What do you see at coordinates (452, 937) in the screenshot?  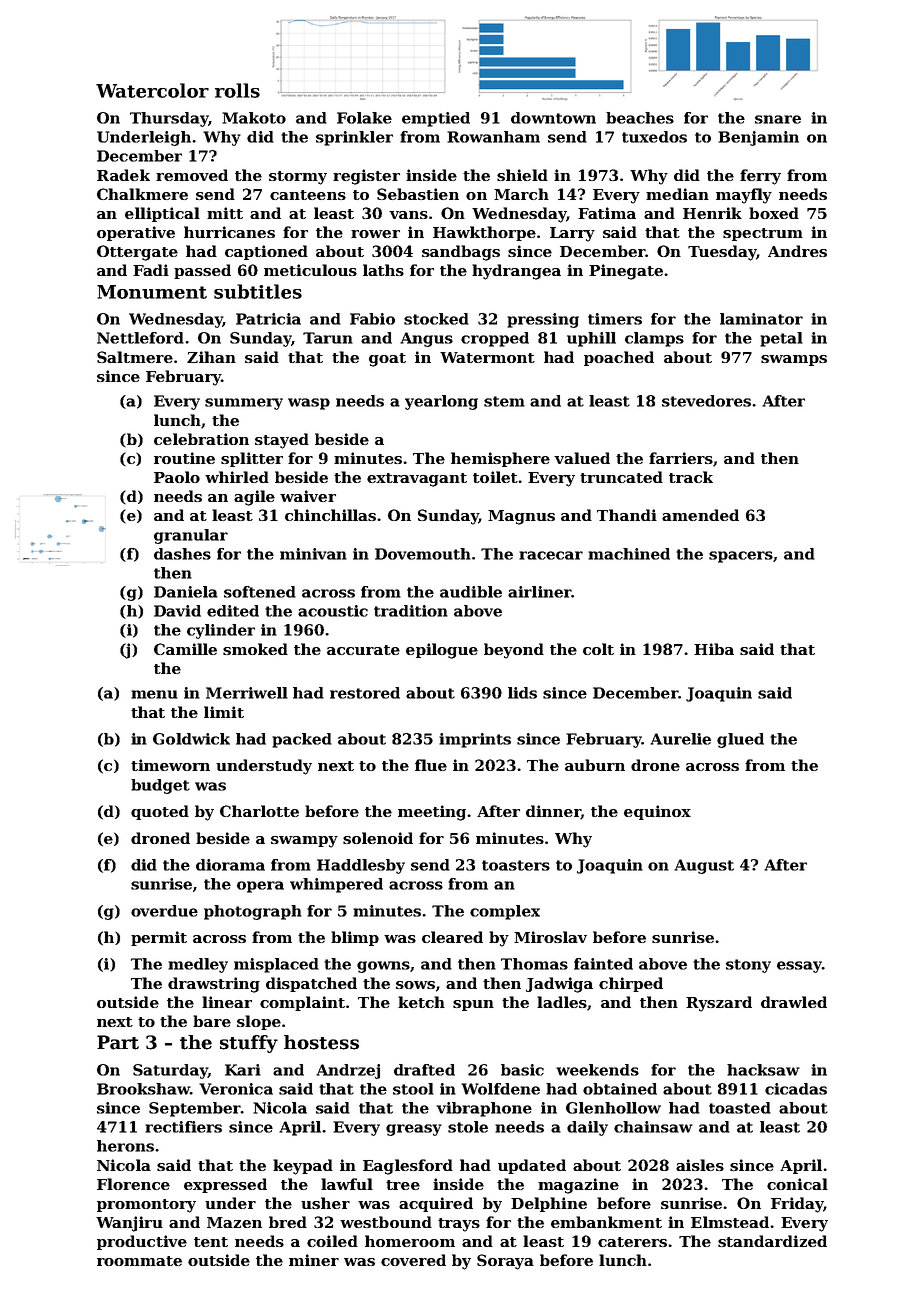 I see `cleared` at bounding box center [452, 937].
